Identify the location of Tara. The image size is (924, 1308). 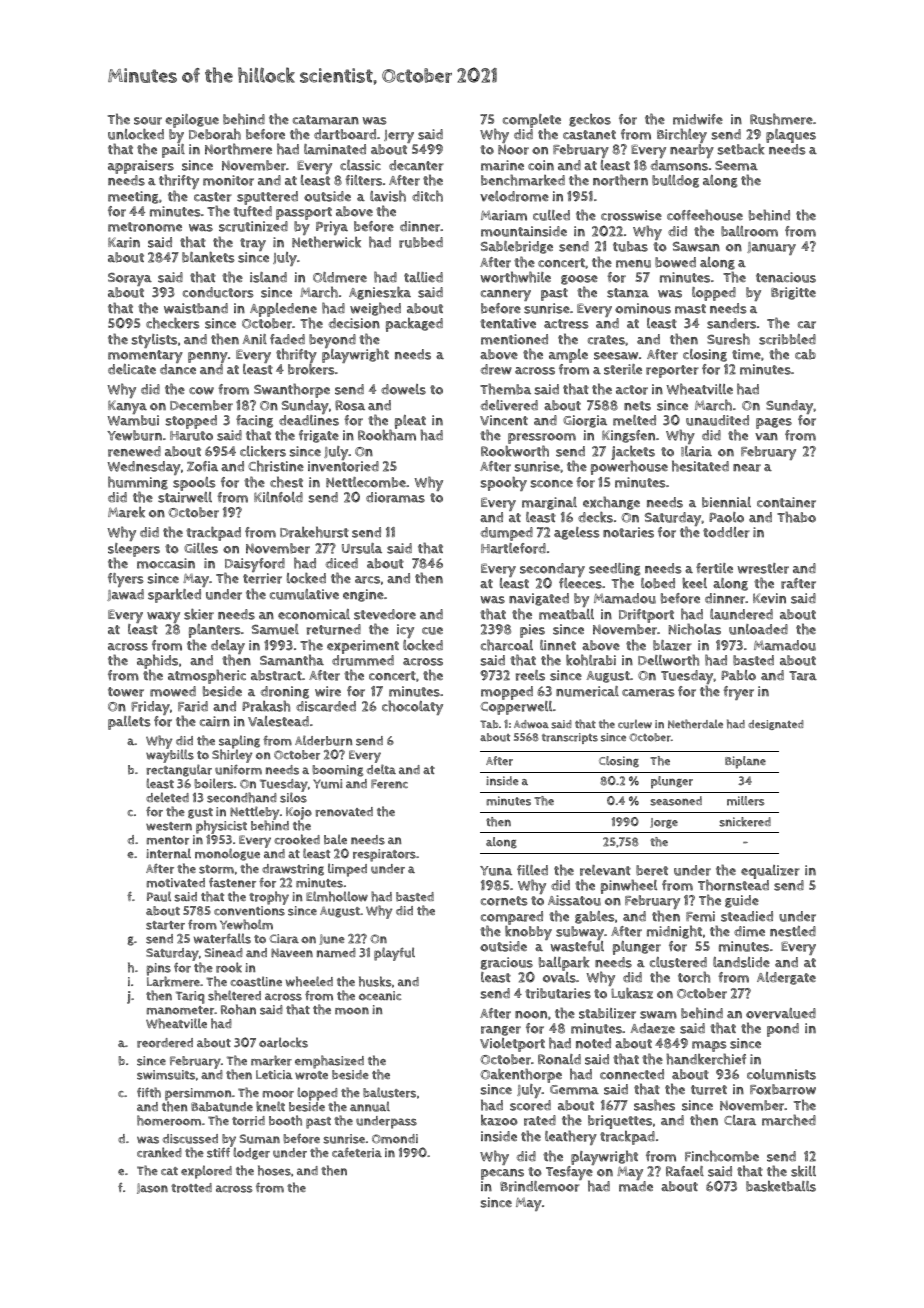
(803, 676).
